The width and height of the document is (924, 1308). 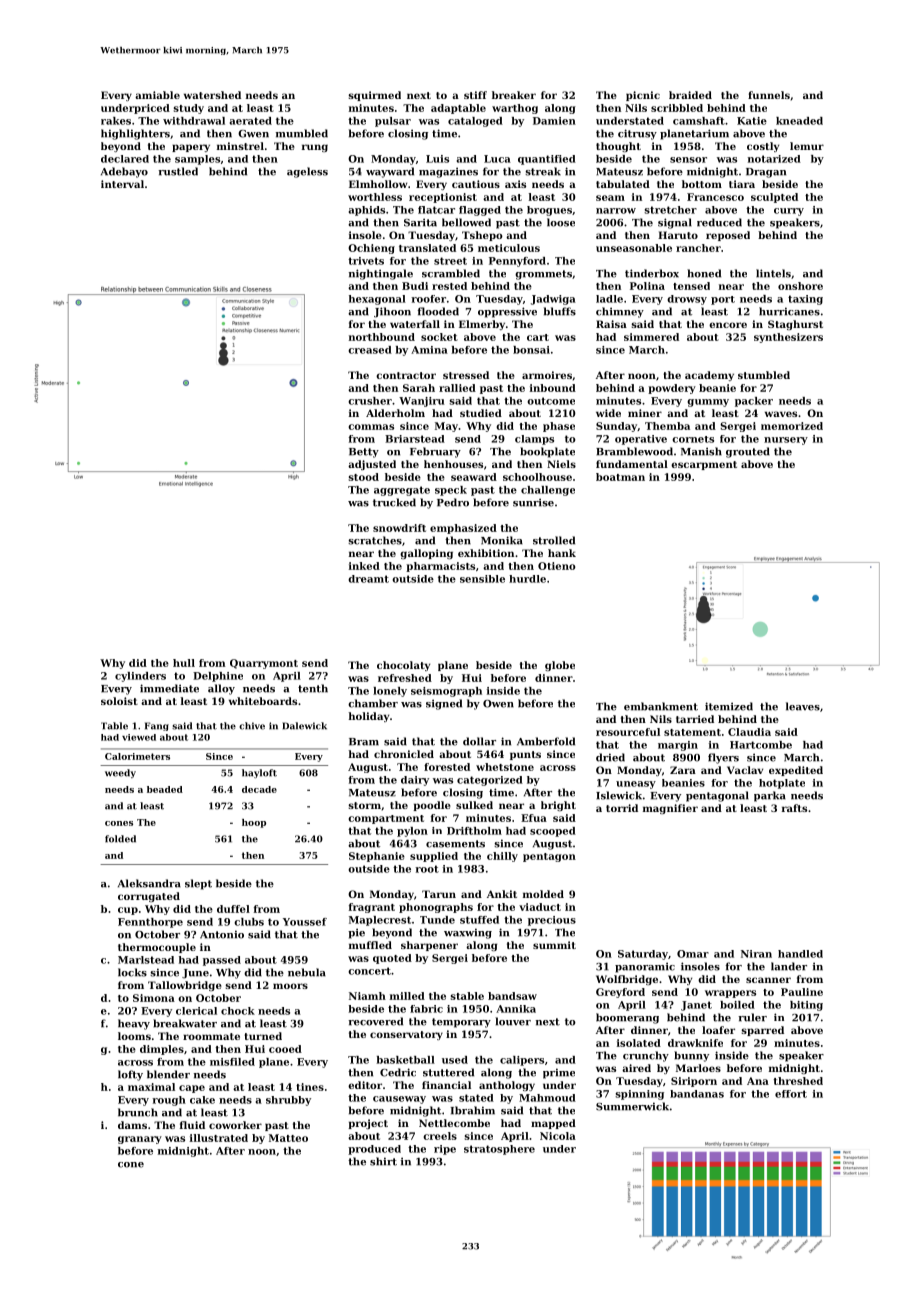 What do you see at coordinates (364, 566) in the document?
I see `inked` at bounding box center [364, 566].
